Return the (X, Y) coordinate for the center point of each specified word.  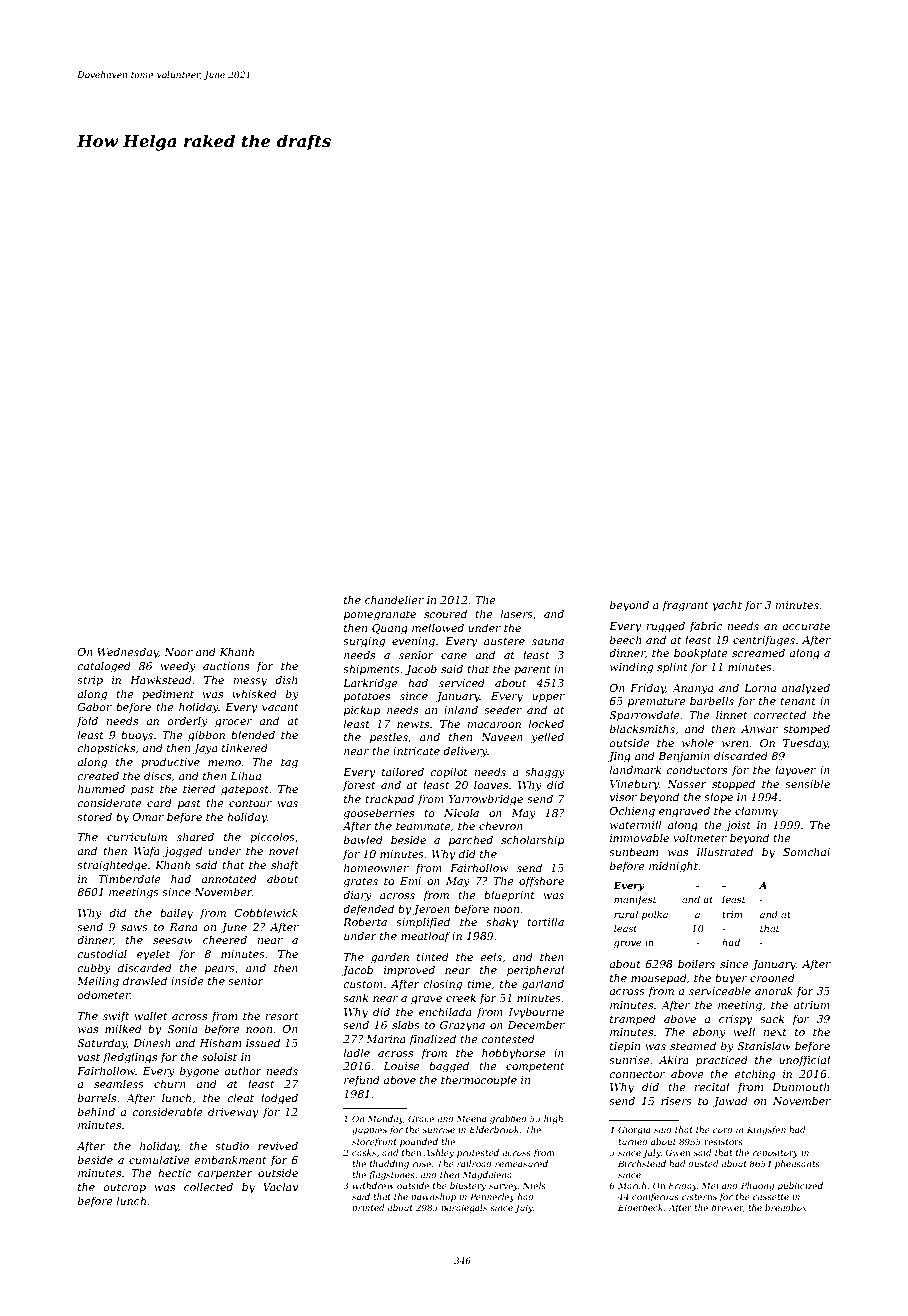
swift (116, 1016)
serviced (462, 682)
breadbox (786, 1207)
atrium (812, 1005)
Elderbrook (494, 1129)
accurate (806, 626)
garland (543, 985)
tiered (199, 788)
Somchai (806, 851)
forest (359, 785)
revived (278, 1145)
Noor (178, 652)
